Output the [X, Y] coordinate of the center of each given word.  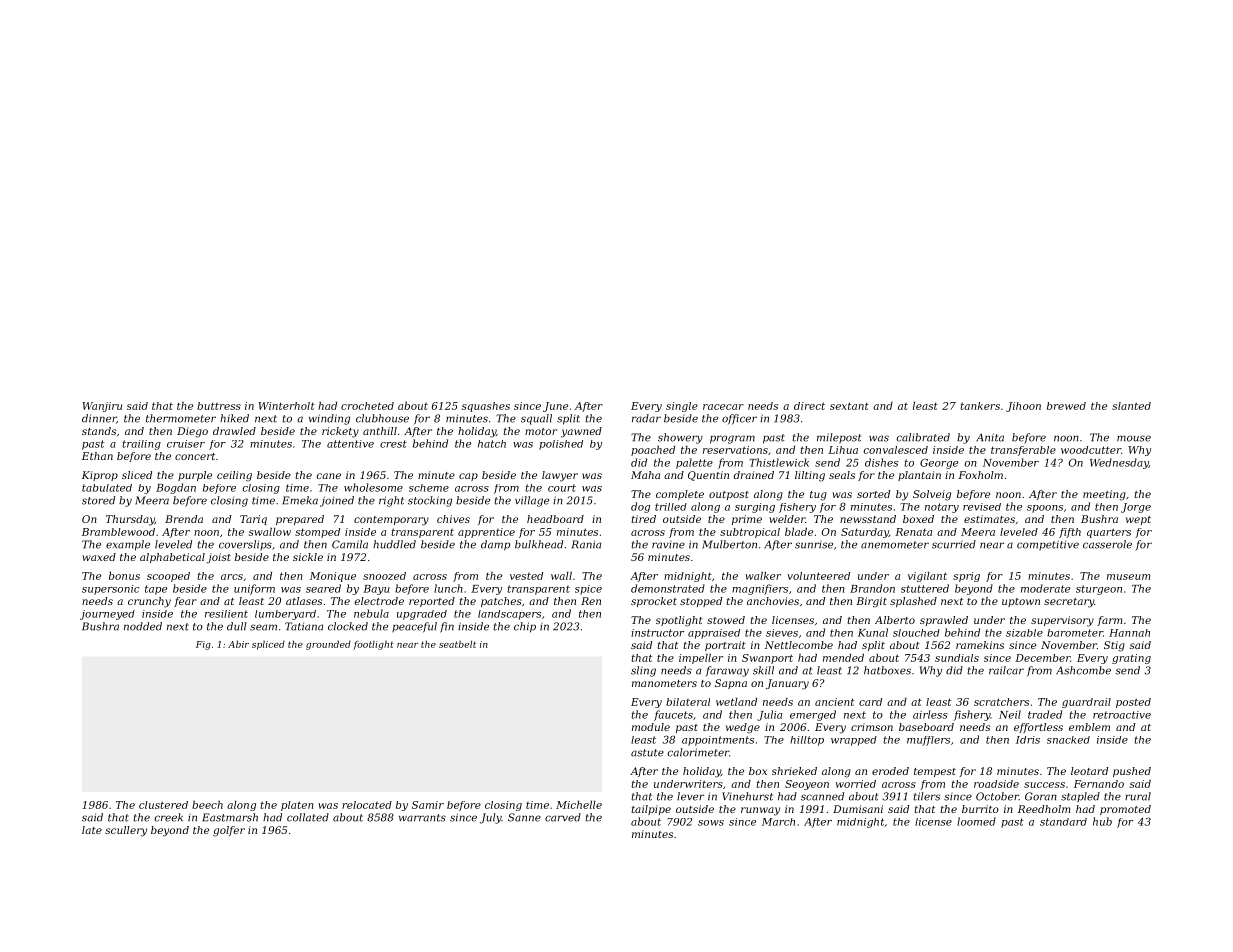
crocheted [367, 406]
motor [541, 431]
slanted [1131, 406]
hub [1102, 821]
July [491, 818]
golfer [229, 831]
